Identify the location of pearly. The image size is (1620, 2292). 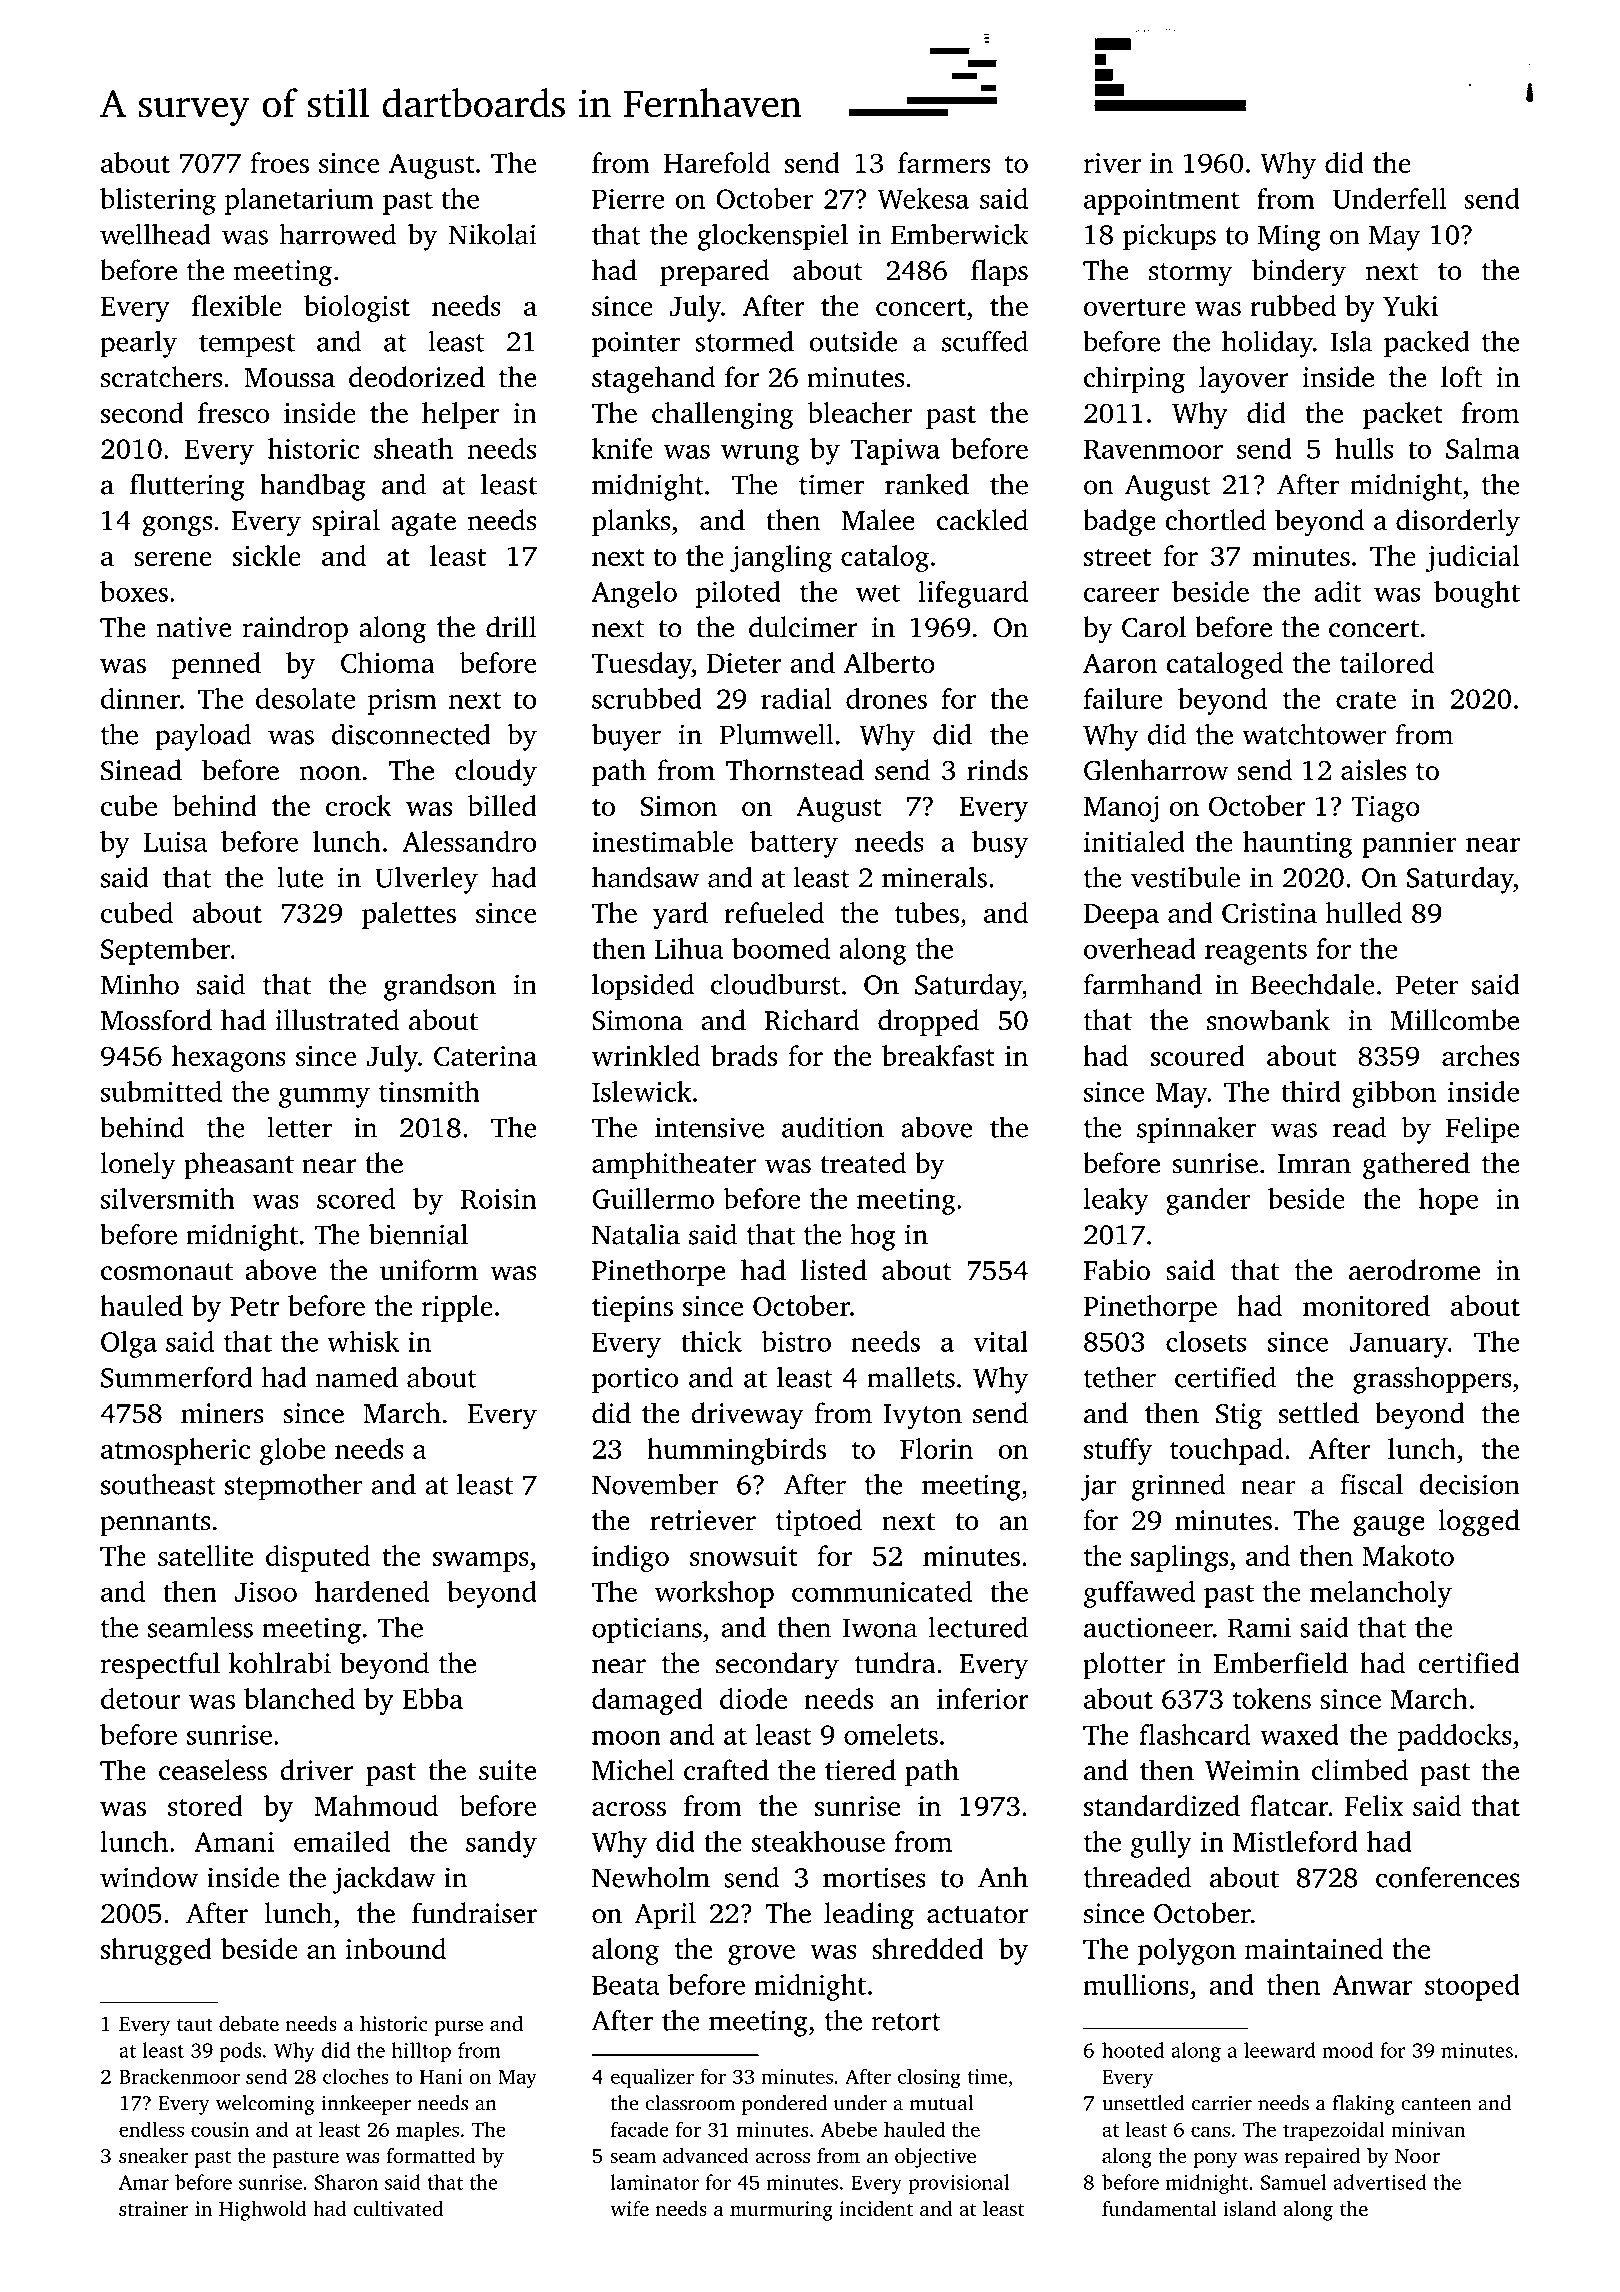
(138, 344).
